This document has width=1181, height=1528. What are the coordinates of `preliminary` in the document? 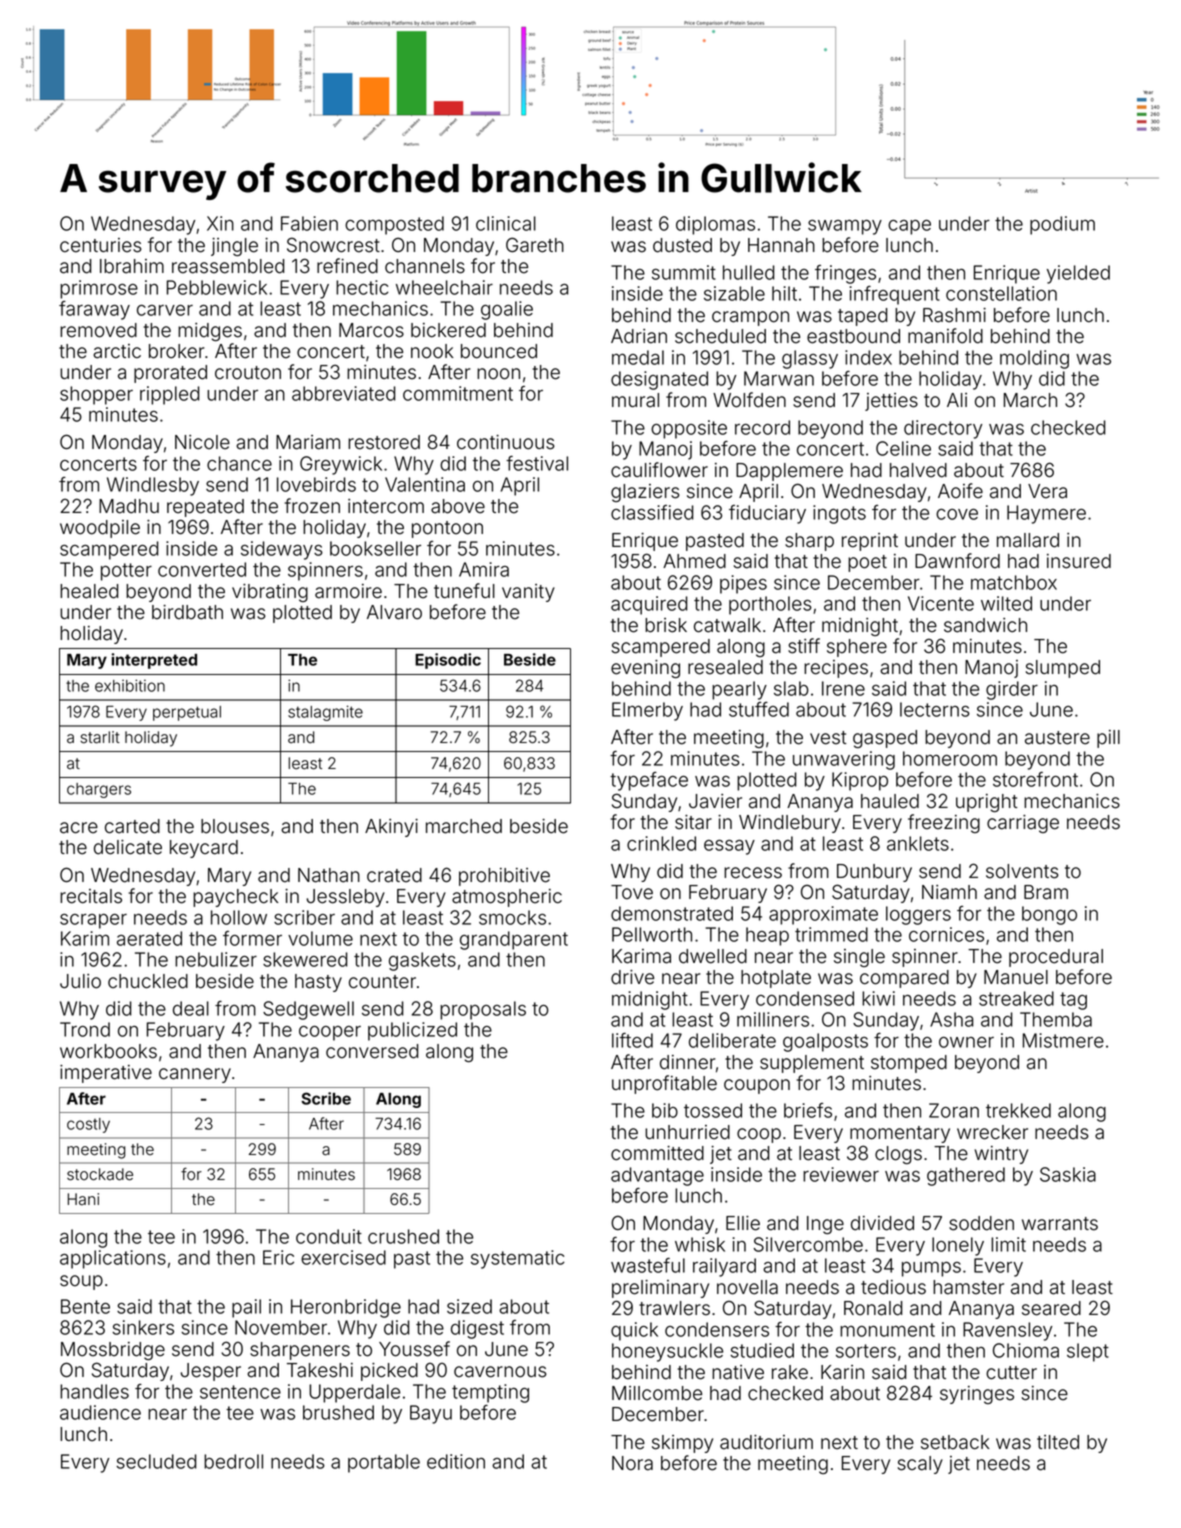 It's located at (660, 1289).
